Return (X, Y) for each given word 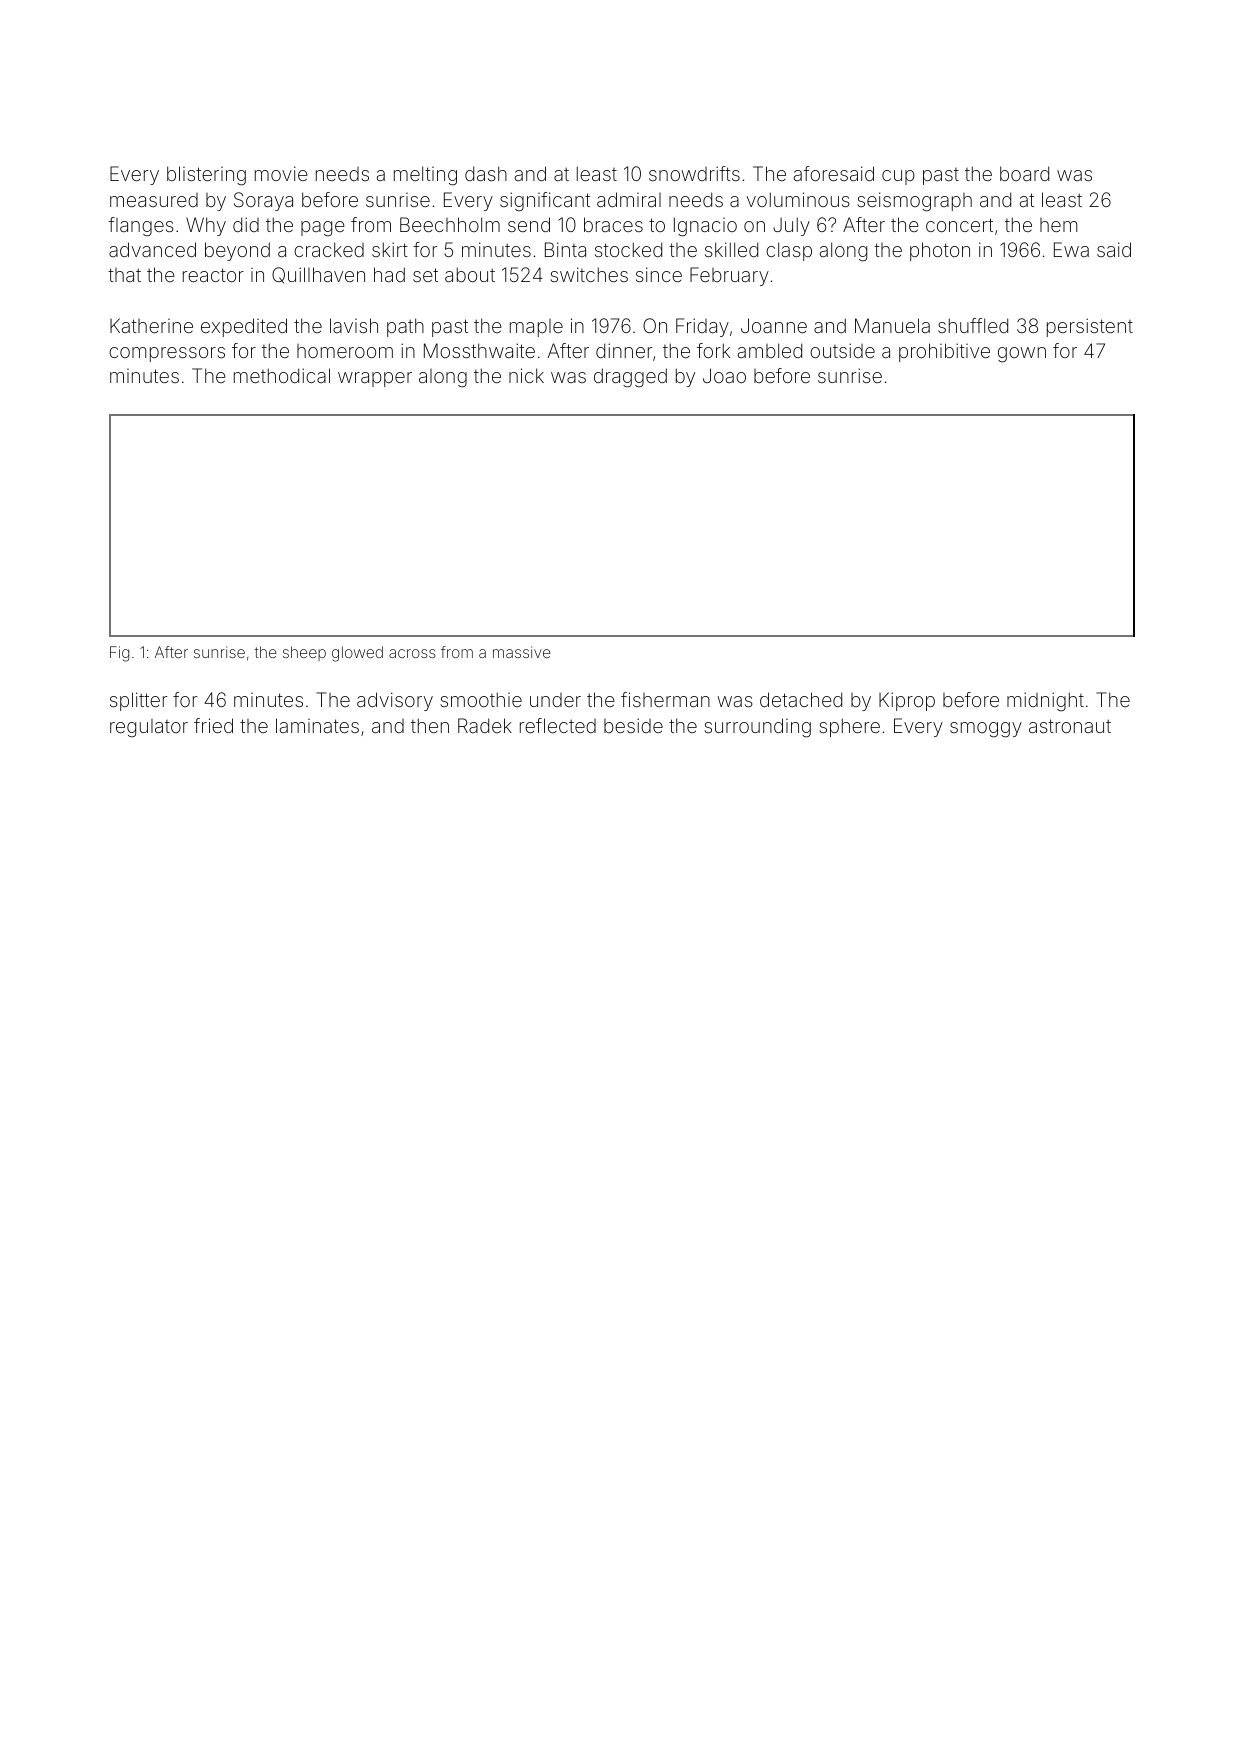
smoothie (481, 699)
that (124, 275)
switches (589, 274)
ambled (770, 350)
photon (940, 251)
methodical (282, 375)
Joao (724, 375)
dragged (630, 378)
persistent (1090, 327)
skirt (390, 249)
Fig (119, 654)
